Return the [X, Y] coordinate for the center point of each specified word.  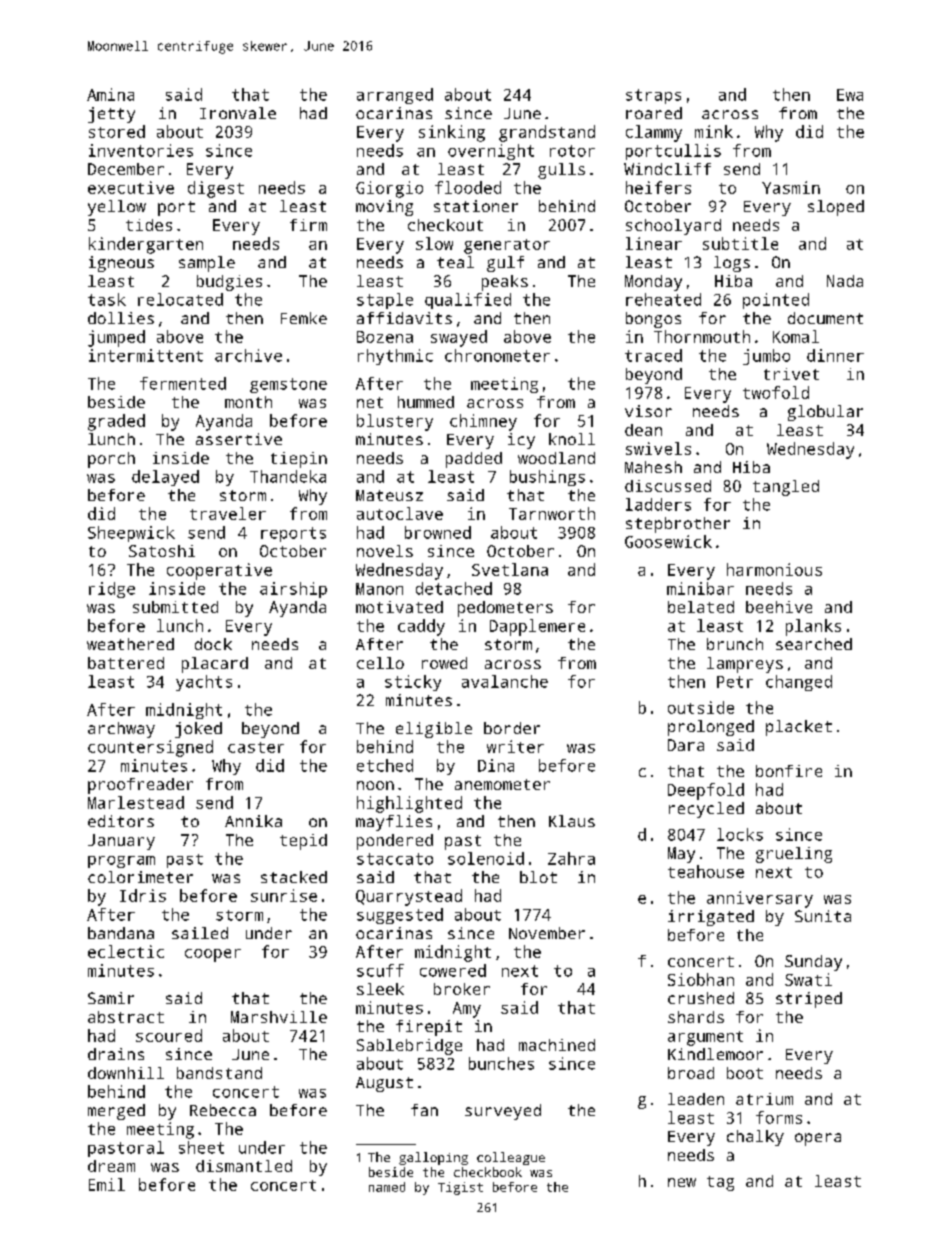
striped [809, 1000]
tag [720, 1183]
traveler [228, 513]
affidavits [404, 318]
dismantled [244, 1166]
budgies [229, 283]
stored [117, 131]
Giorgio [389, 189]
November [547, 933]
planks [813, 627]
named [387, 1187]
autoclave [400, 513]
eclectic [126, 951]
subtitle [740, 243]
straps [653, 96]
